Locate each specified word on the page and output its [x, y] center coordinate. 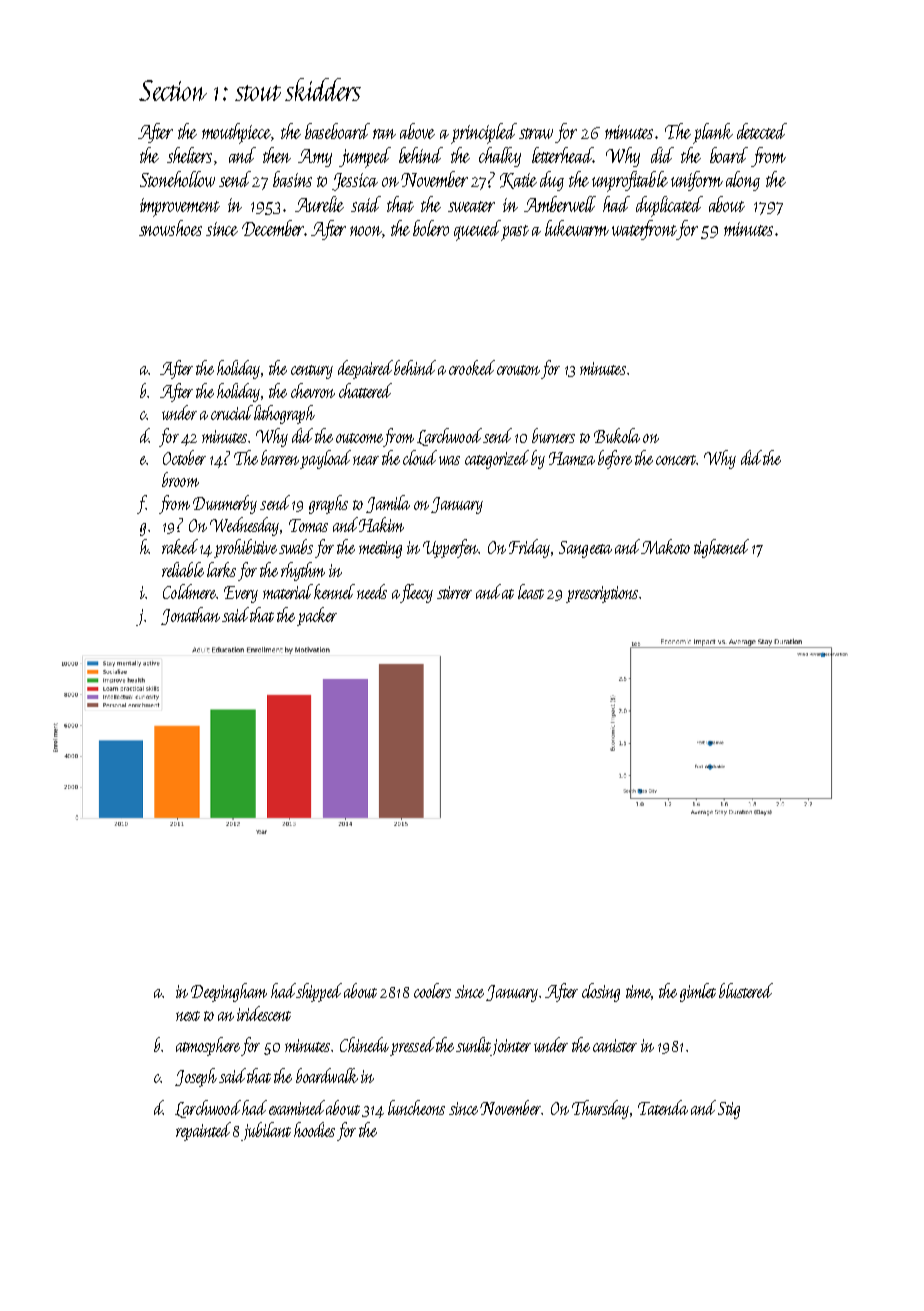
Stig [729, 1110]
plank [713, 133]
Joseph [196, 1077]
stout [258, 93]
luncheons [416, 1107]
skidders [323, 89]
